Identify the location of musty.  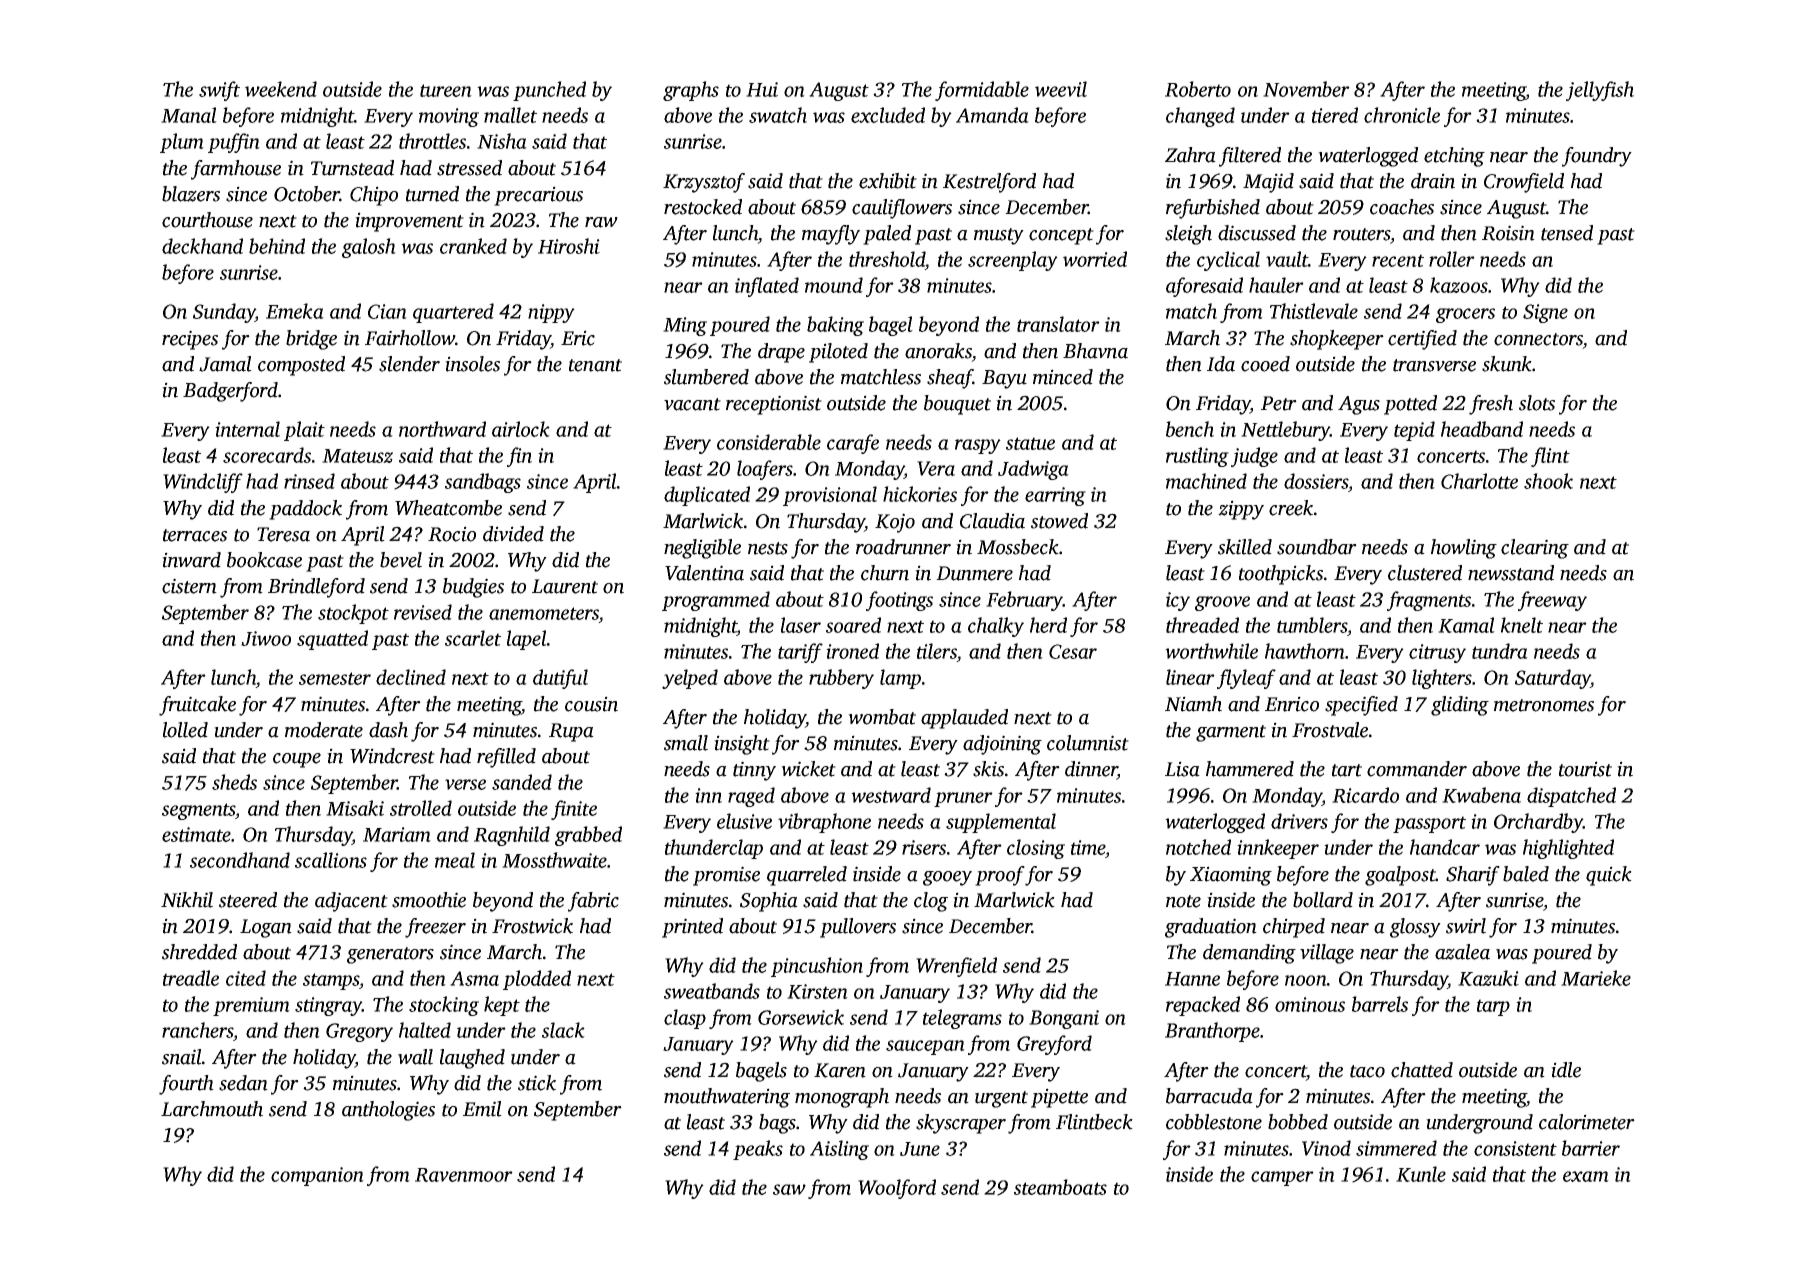
(999, 236).
